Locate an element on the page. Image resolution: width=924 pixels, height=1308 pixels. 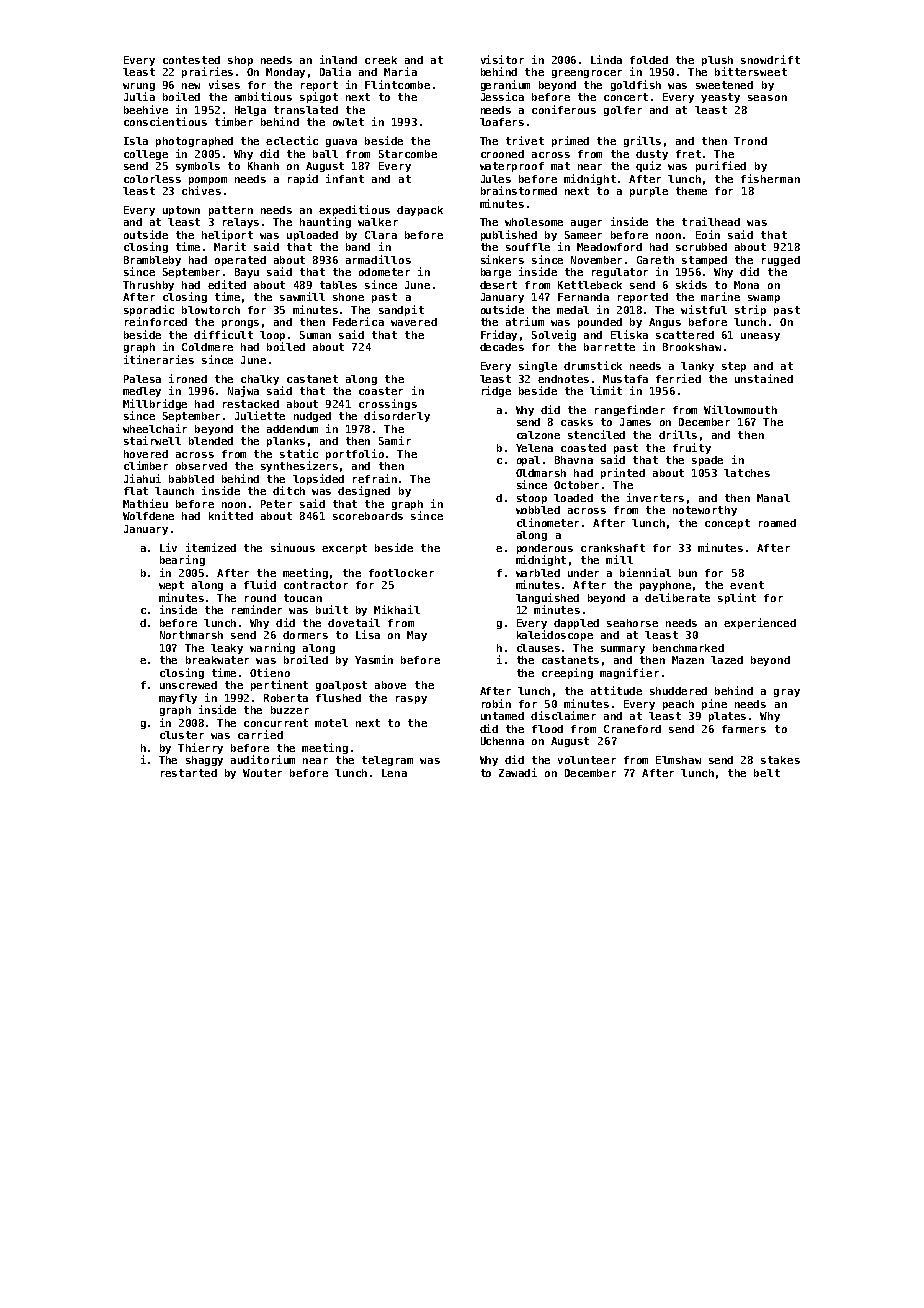
Lisa is located at coordinates (368, 634).
